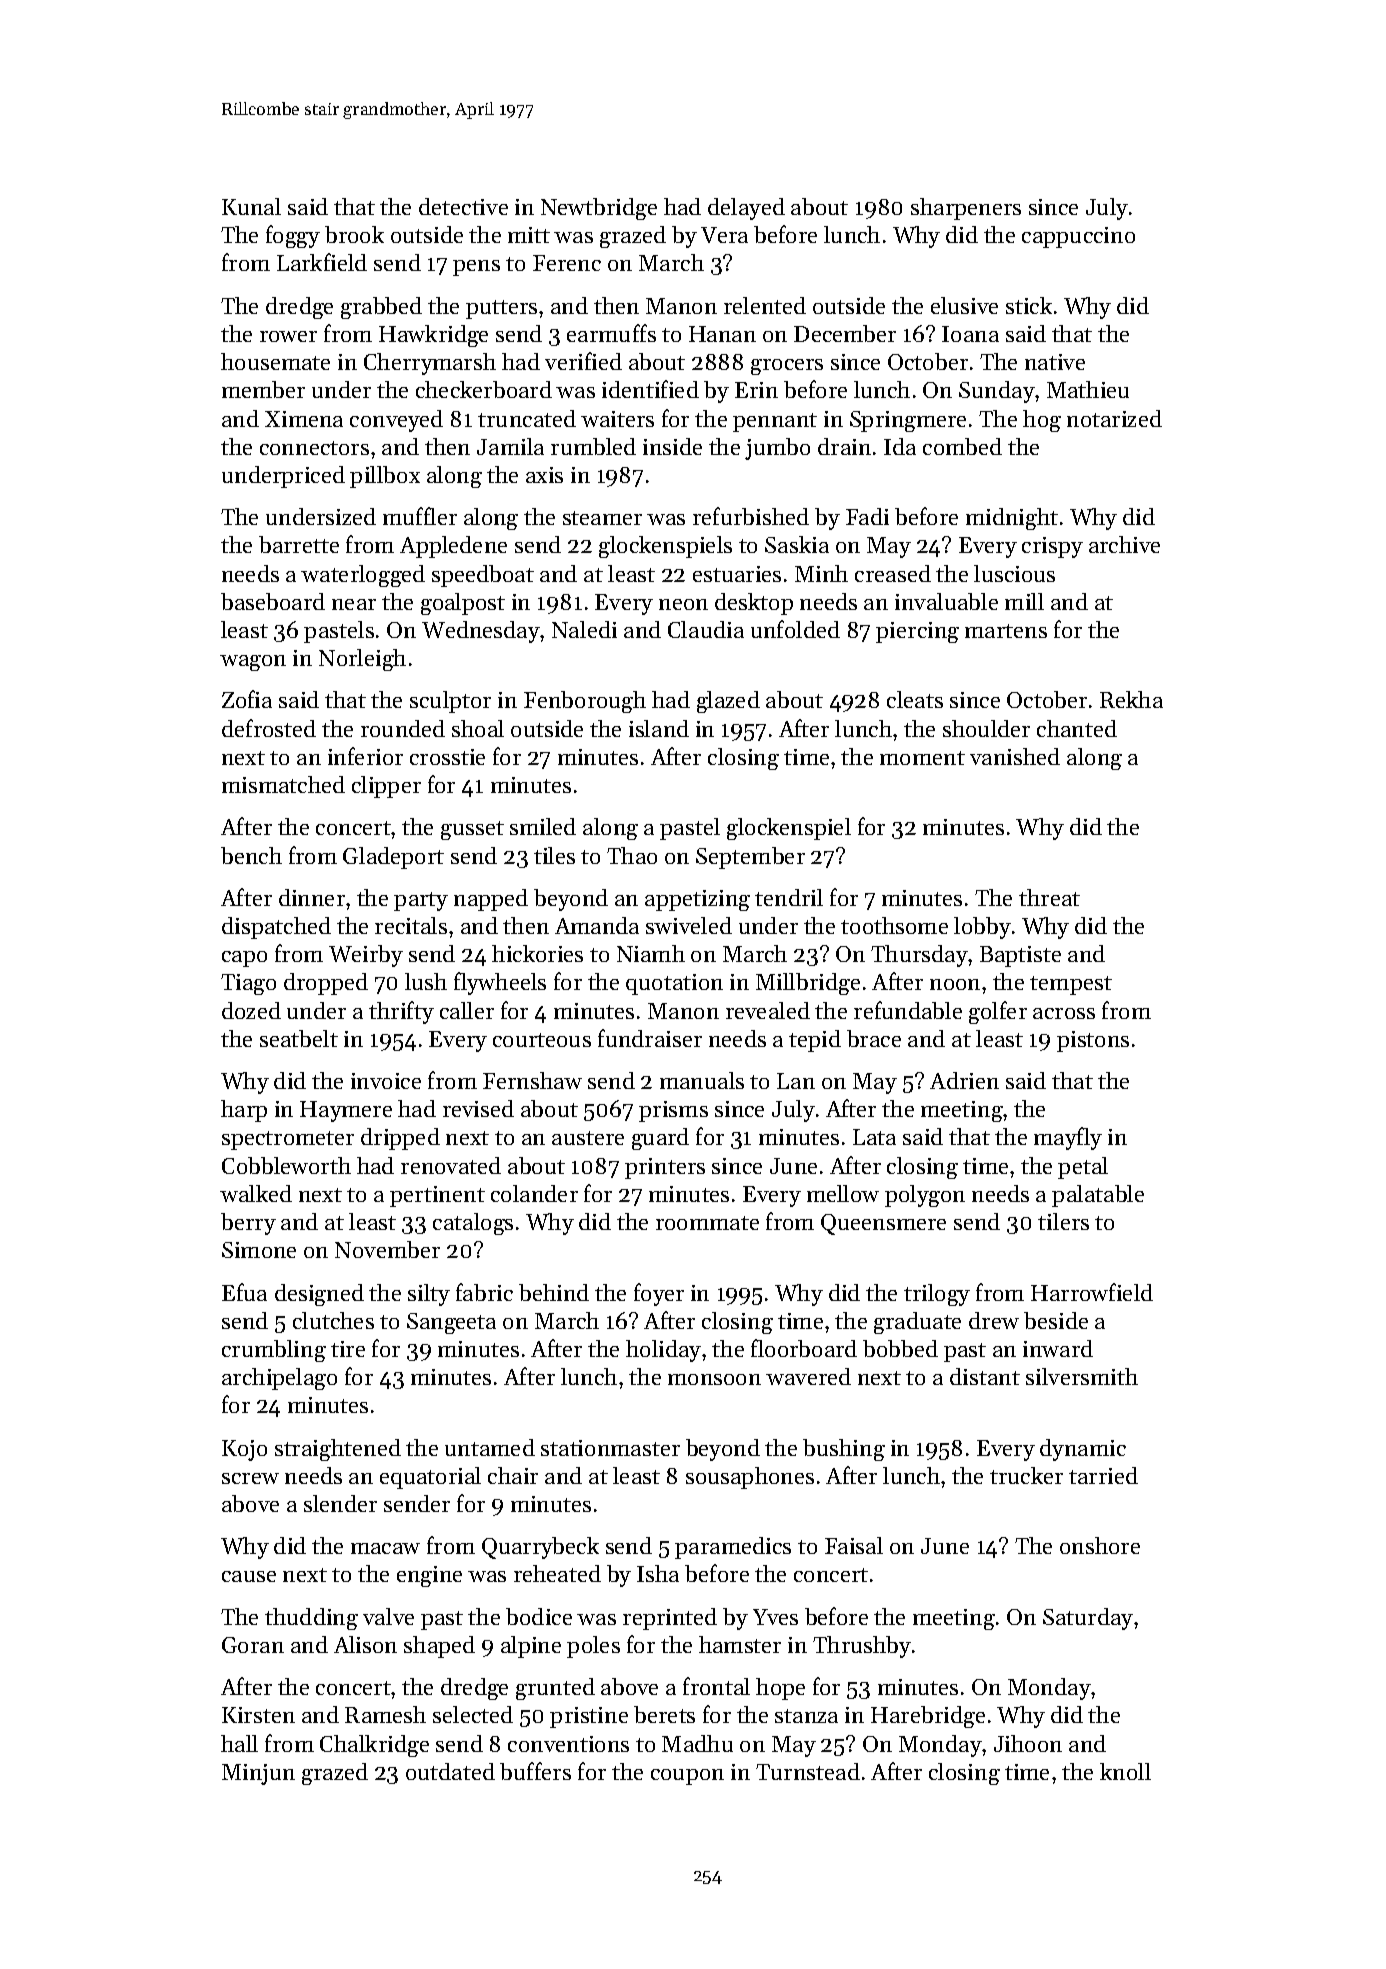 The image size is (1386, 1969). What do you see at coordinates (843, 1193) in the screenshot?
I see `mellow` at bounding box center [843, 1193].
